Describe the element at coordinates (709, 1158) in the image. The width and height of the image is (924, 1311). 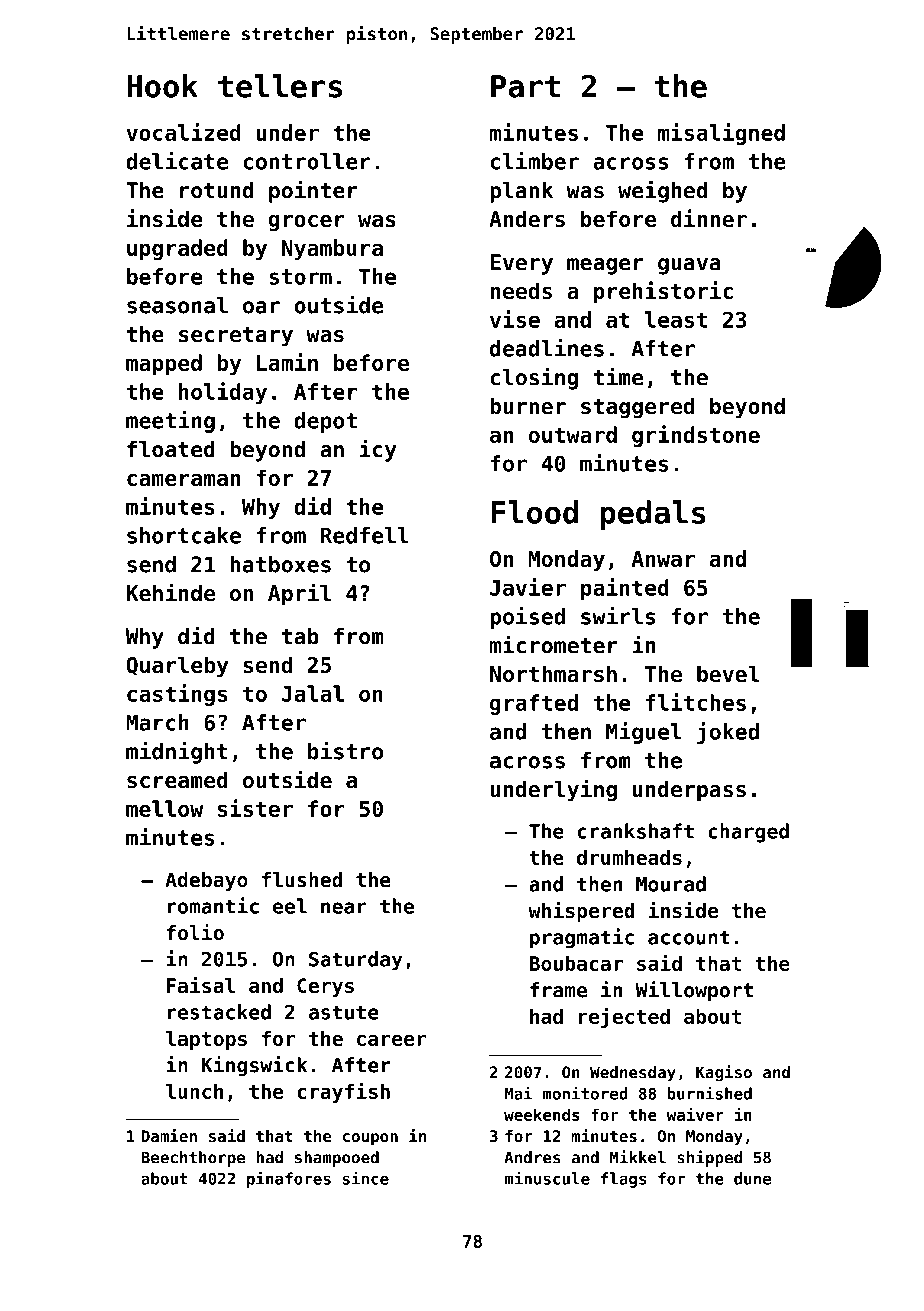
I see `shipped` at that location.
